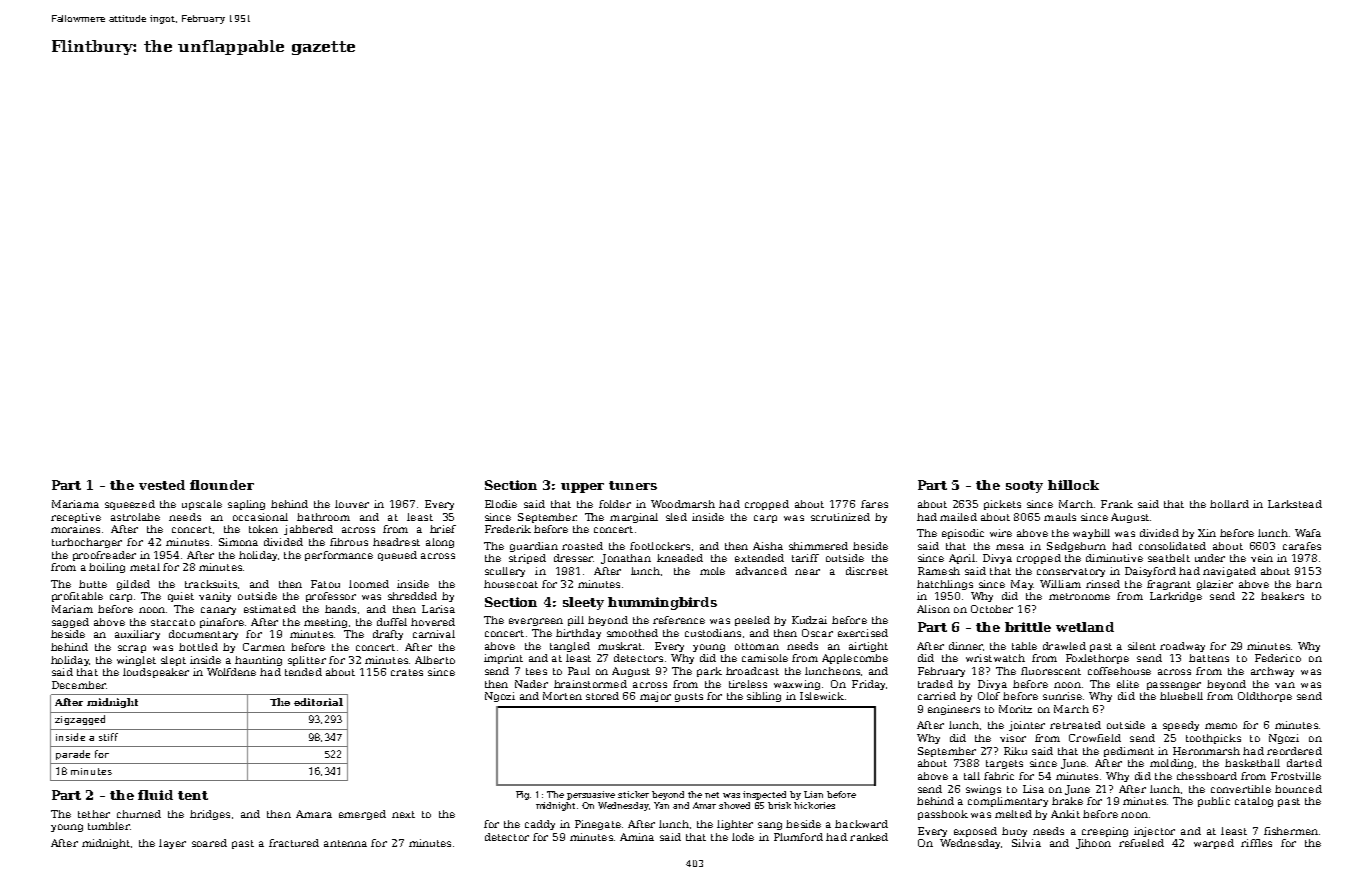 This image has width=1372, height=887. I want to click on crates, so click(407, 672).
